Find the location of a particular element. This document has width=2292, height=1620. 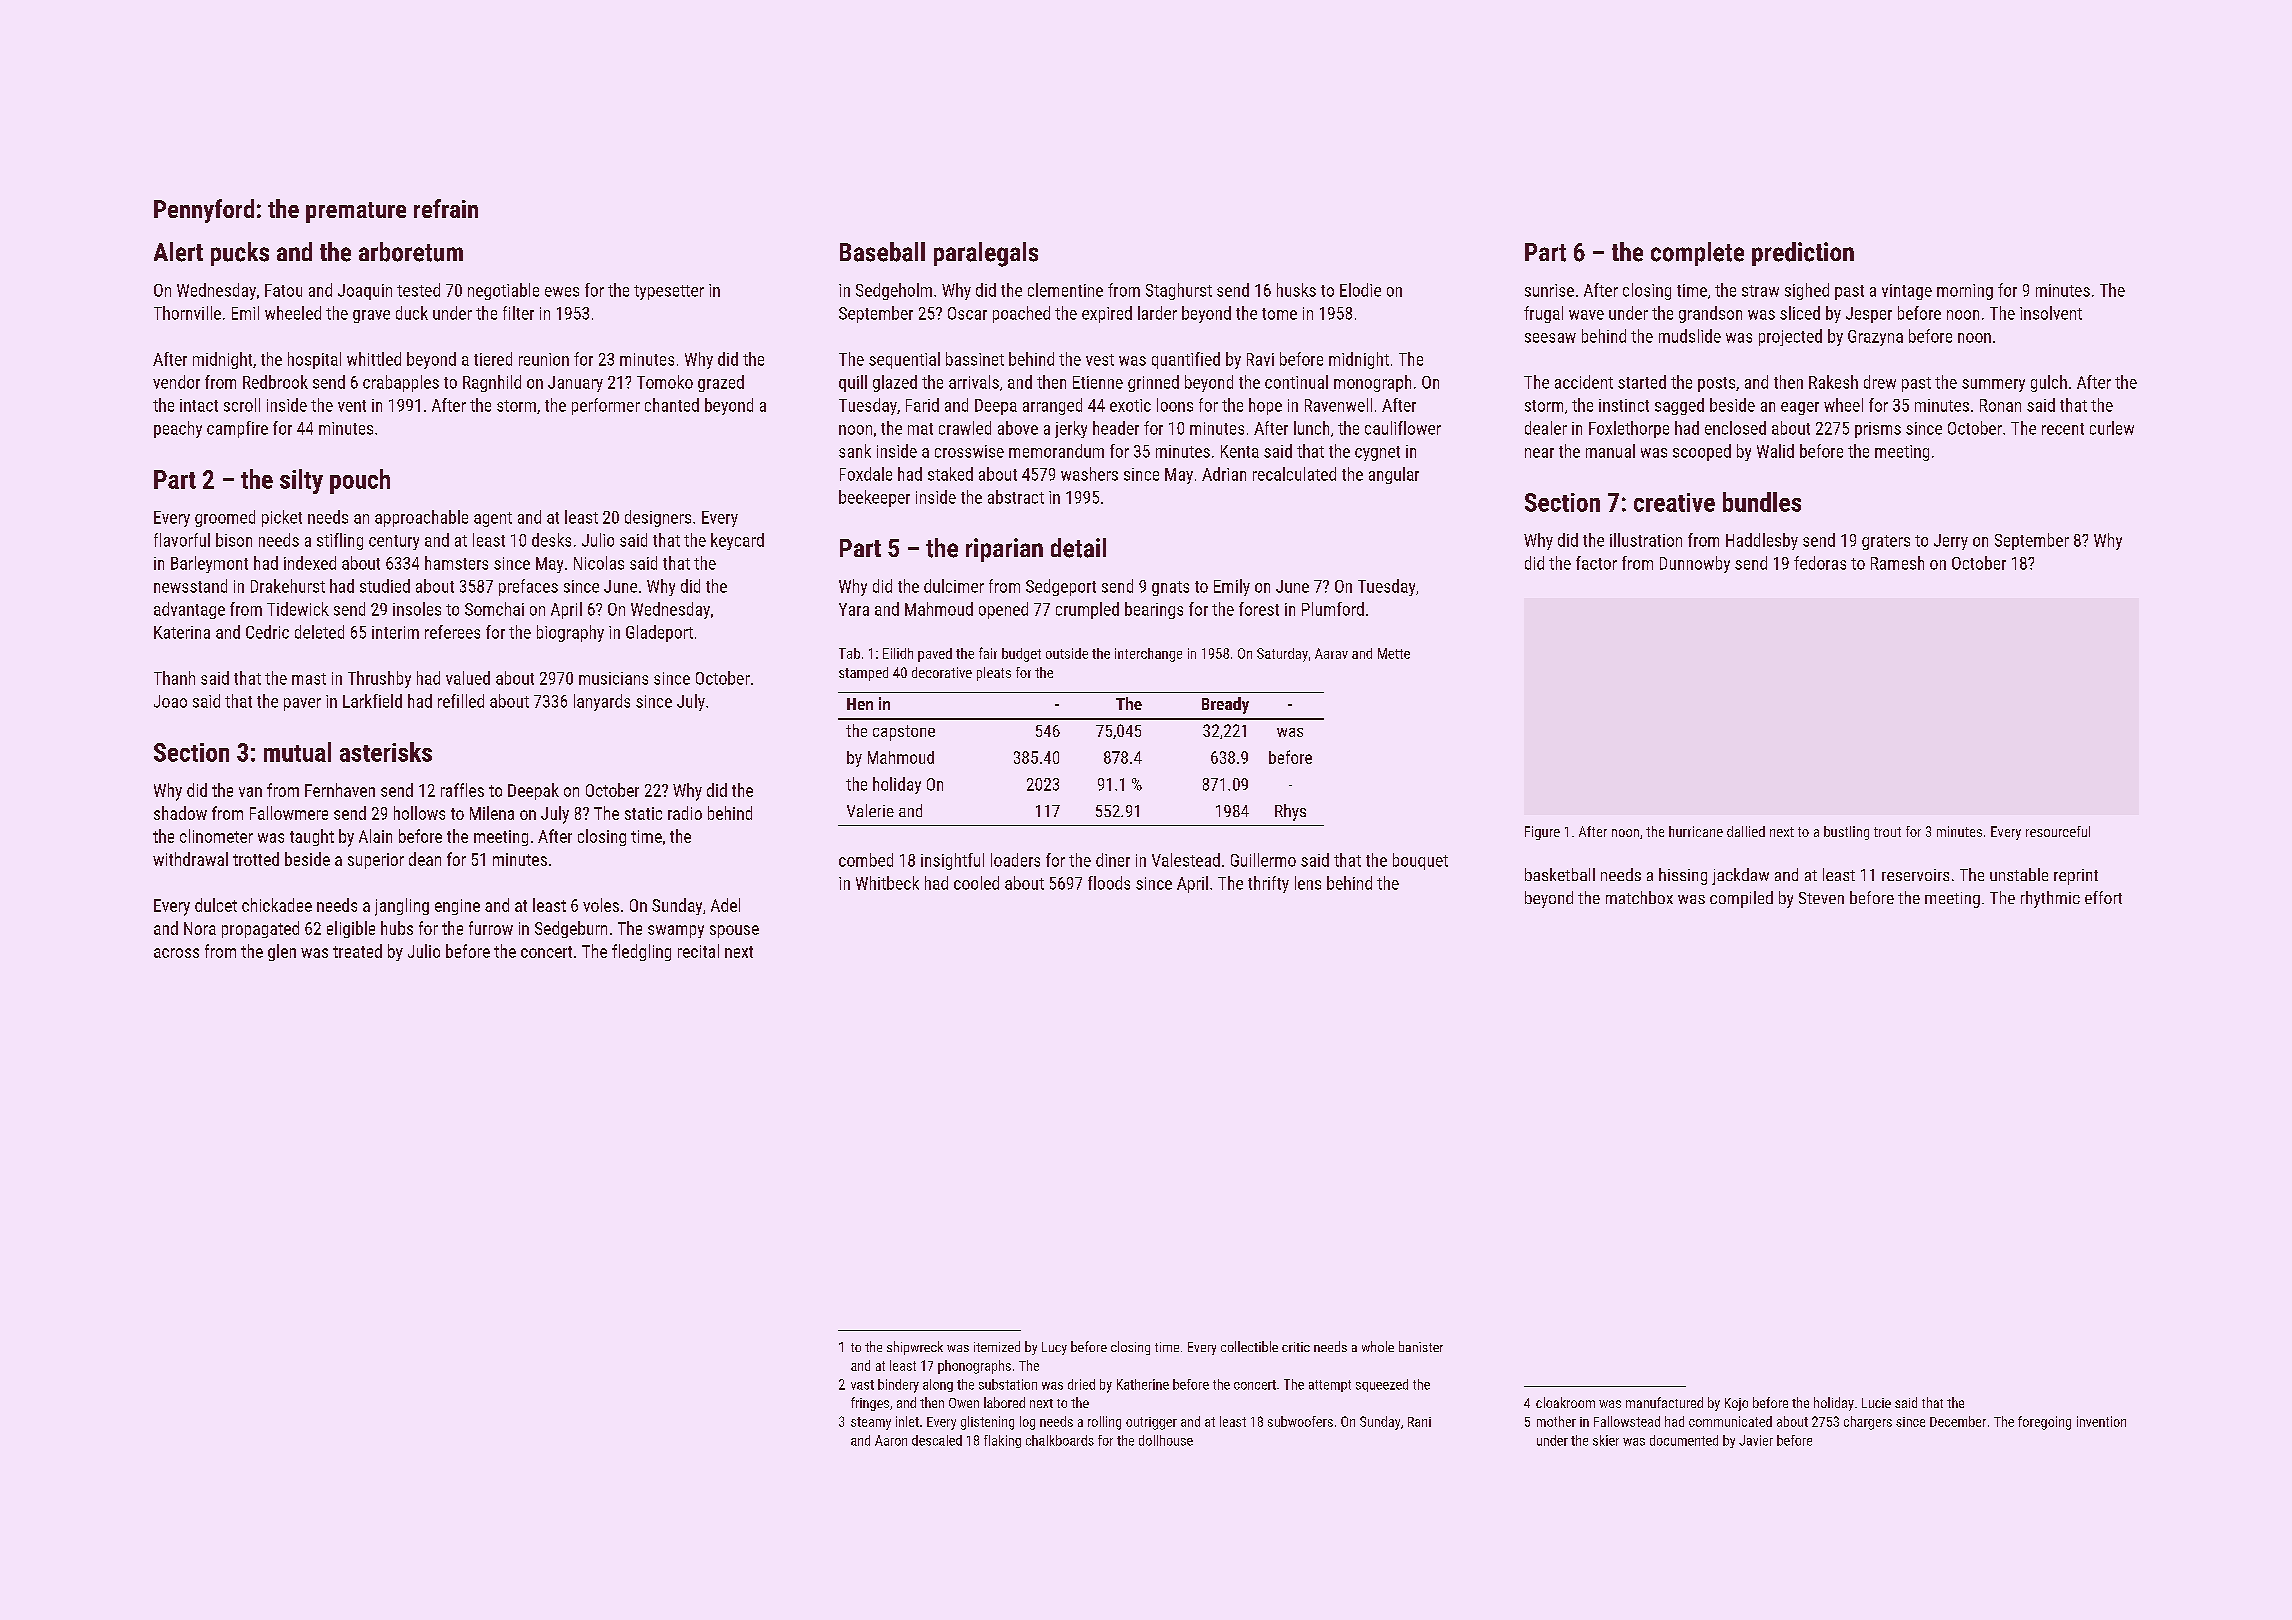

Aaron is located at coordinates (891, 1440).
